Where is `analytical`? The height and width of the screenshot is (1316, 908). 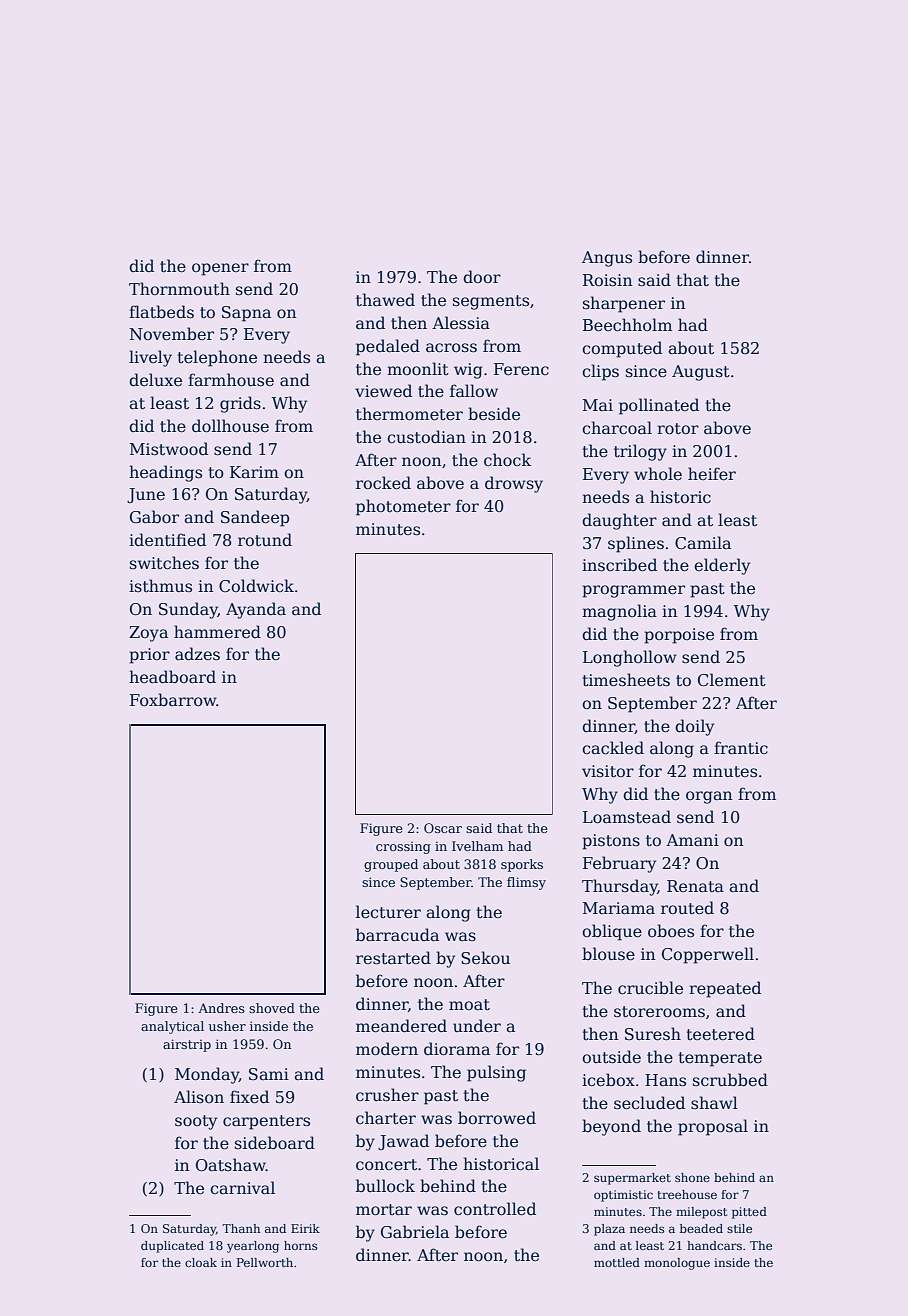
analytical is located at coordinates (172, 1027).
